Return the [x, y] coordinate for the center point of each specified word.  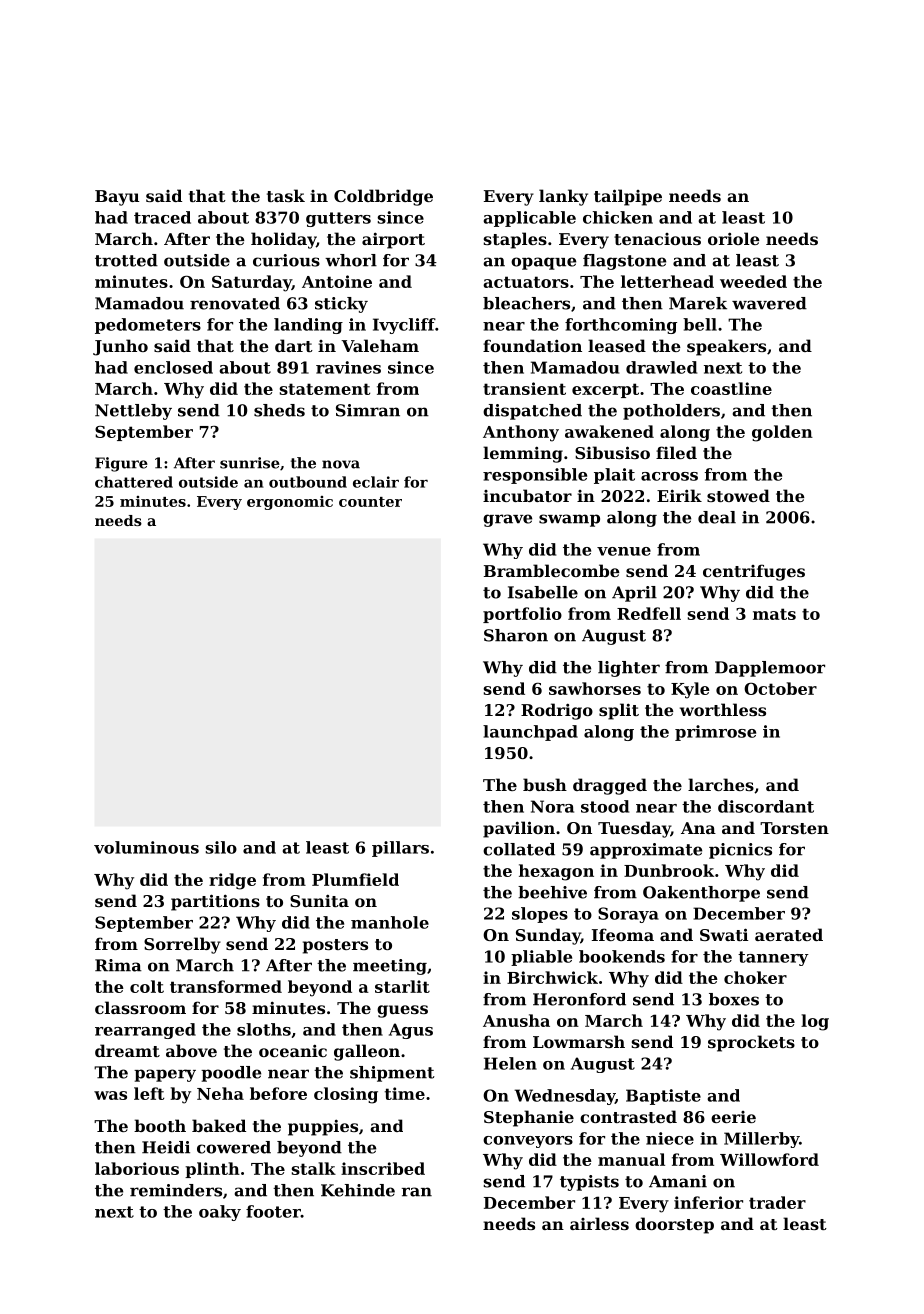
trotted [126, 260]
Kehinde [358, 1190]
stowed [738, 495]
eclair [376, 482]
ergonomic [290, 503]
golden [782, 433]
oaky [220, 1213]
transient [524, 388]
